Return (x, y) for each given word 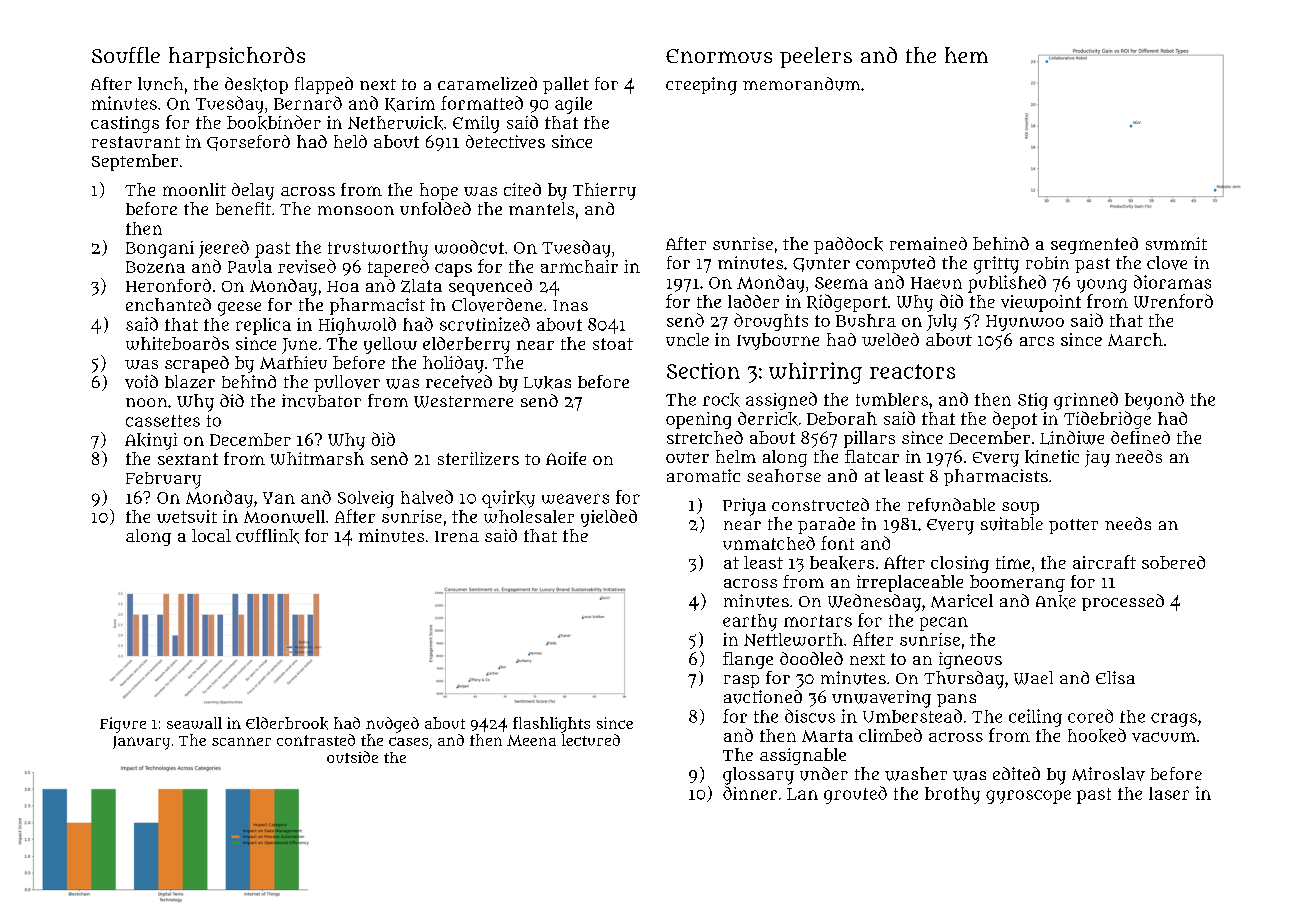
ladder (753, 301)
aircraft (1104, 562)
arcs (1037, 341)
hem (966, 55)
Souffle (126, 55)
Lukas (547, 382)
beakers (842, 563)
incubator (321, 401)
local (211, 535)
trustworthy (378, 249)
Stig (1033, 401)
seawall (194, 723)
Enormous (719, 56)
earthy (750, 622)
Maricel (962, 601)
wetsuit (187, 516)
